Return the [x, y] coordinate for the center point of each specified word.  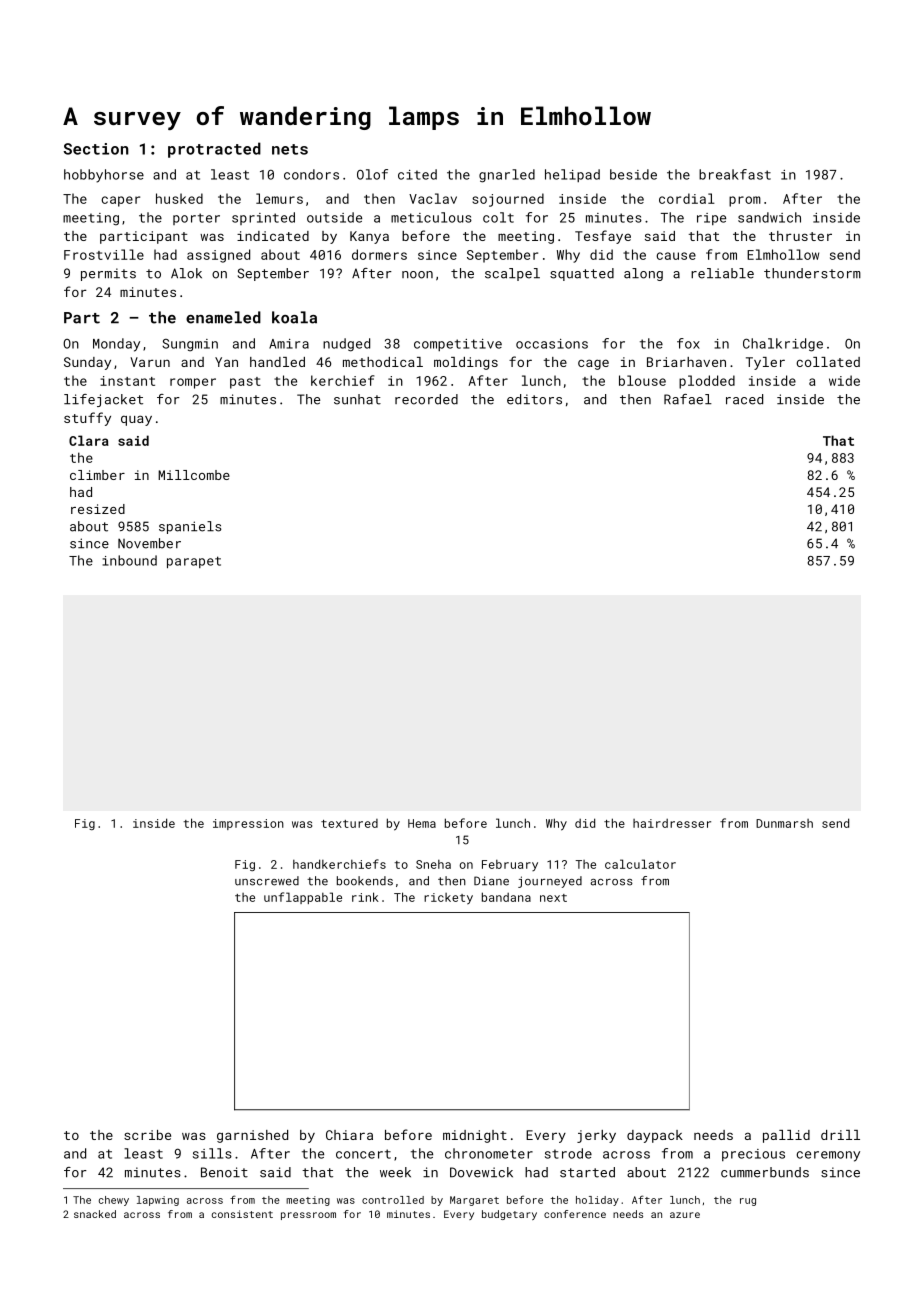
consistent [242, 1214]
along [643, 274]
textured [349, 823]
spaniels [190, 527]
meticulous [431, 217]
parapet [194, 562]
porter [196, 219]
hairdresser [672, 823]
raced [744, 399]
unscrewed [267, 881]
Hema [422, 823]
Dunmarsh [784, 823]
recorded [426, 399]
